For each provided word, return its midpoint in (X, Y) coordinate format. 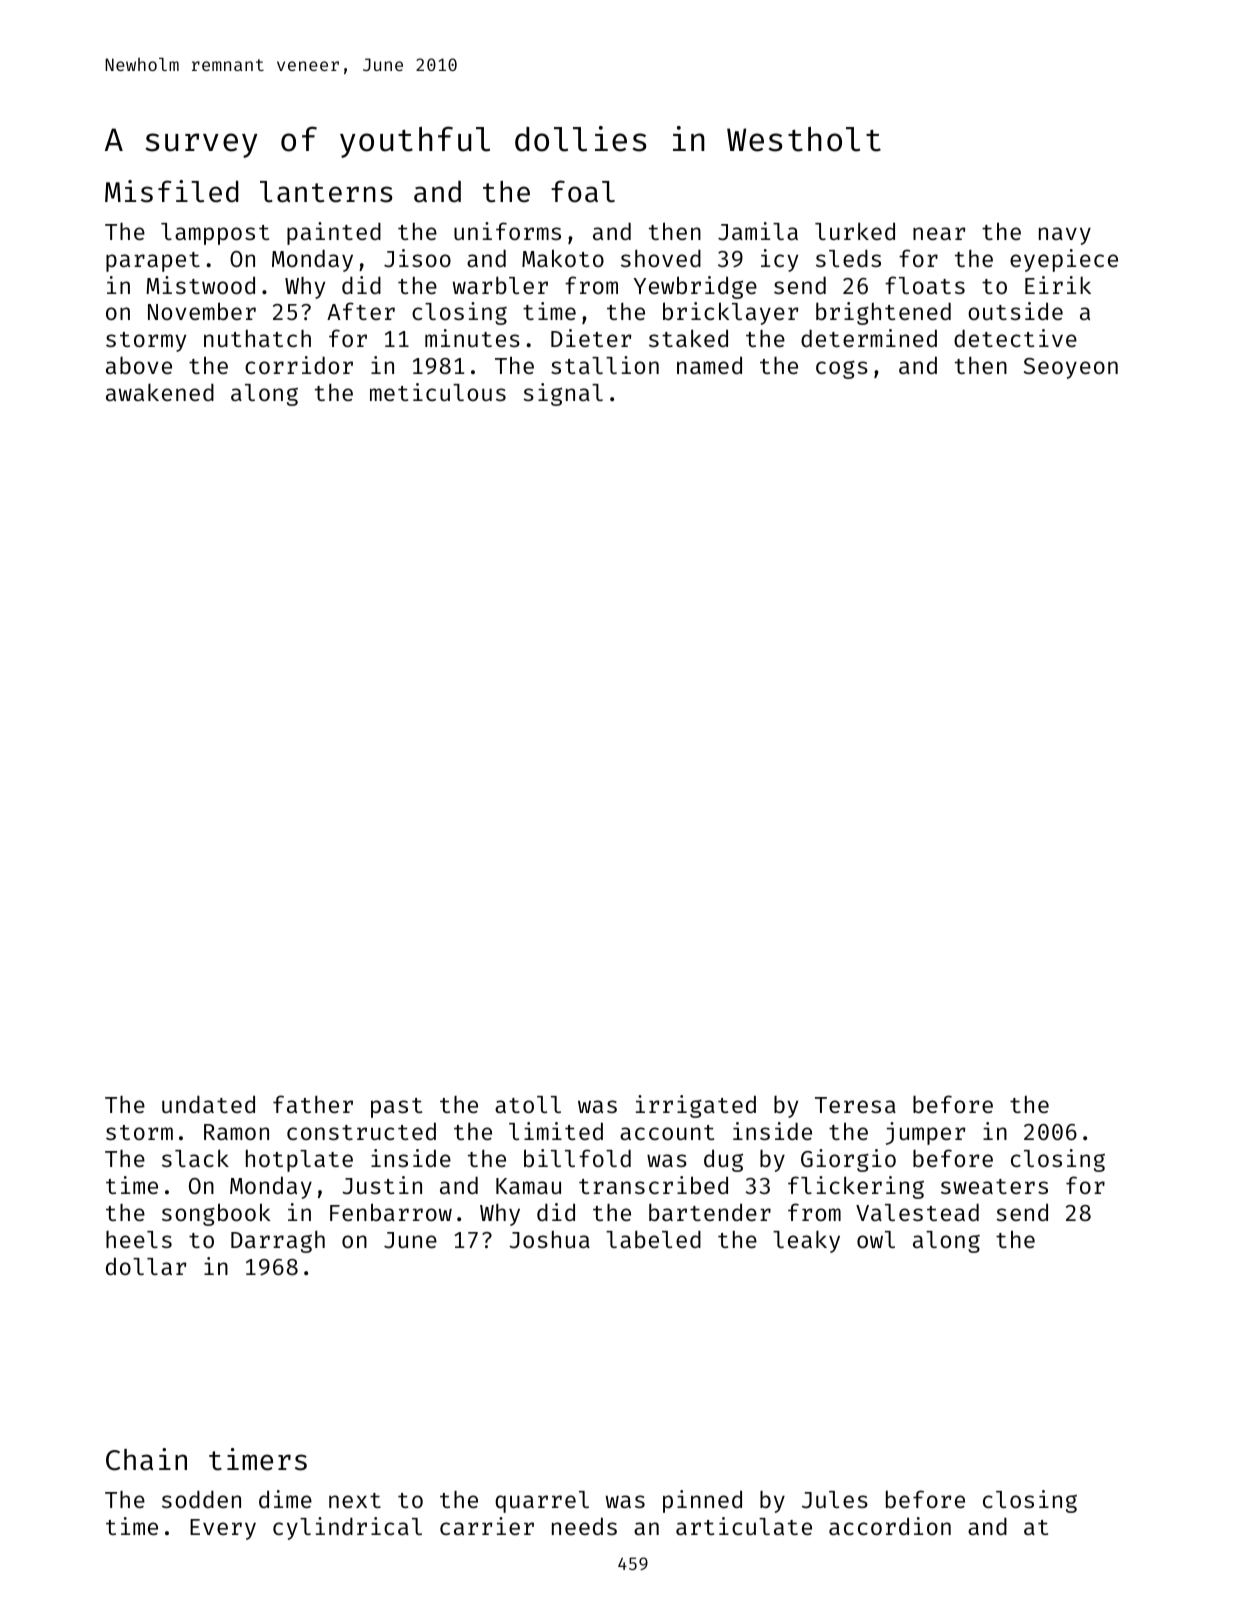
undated (208, 1104)
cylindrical (347, 1528)
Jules (835, 1499)
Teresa (855, 1105)
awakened (160, 392)
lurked (855, 231)
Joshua (549, 1240)
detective (1015, 338)
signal (563, 394)
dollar (146, 1266)
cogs (842, 369)
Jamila (758, 231)
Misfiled (172, 191)
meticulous (438, 392)
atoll (528, 1104)
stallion (605, 365)
